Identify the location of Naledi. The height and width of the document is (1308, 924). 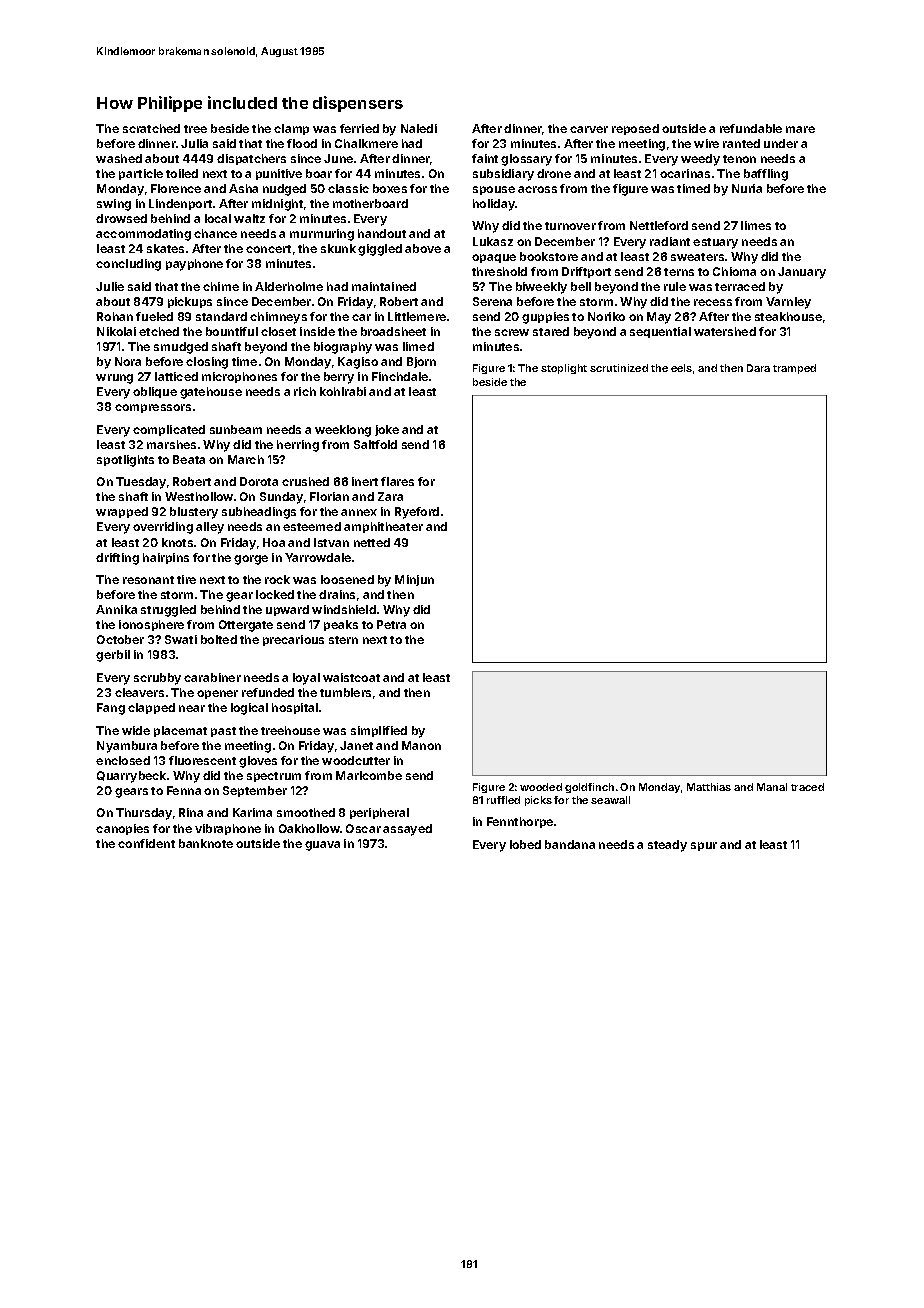
(419, 128).
